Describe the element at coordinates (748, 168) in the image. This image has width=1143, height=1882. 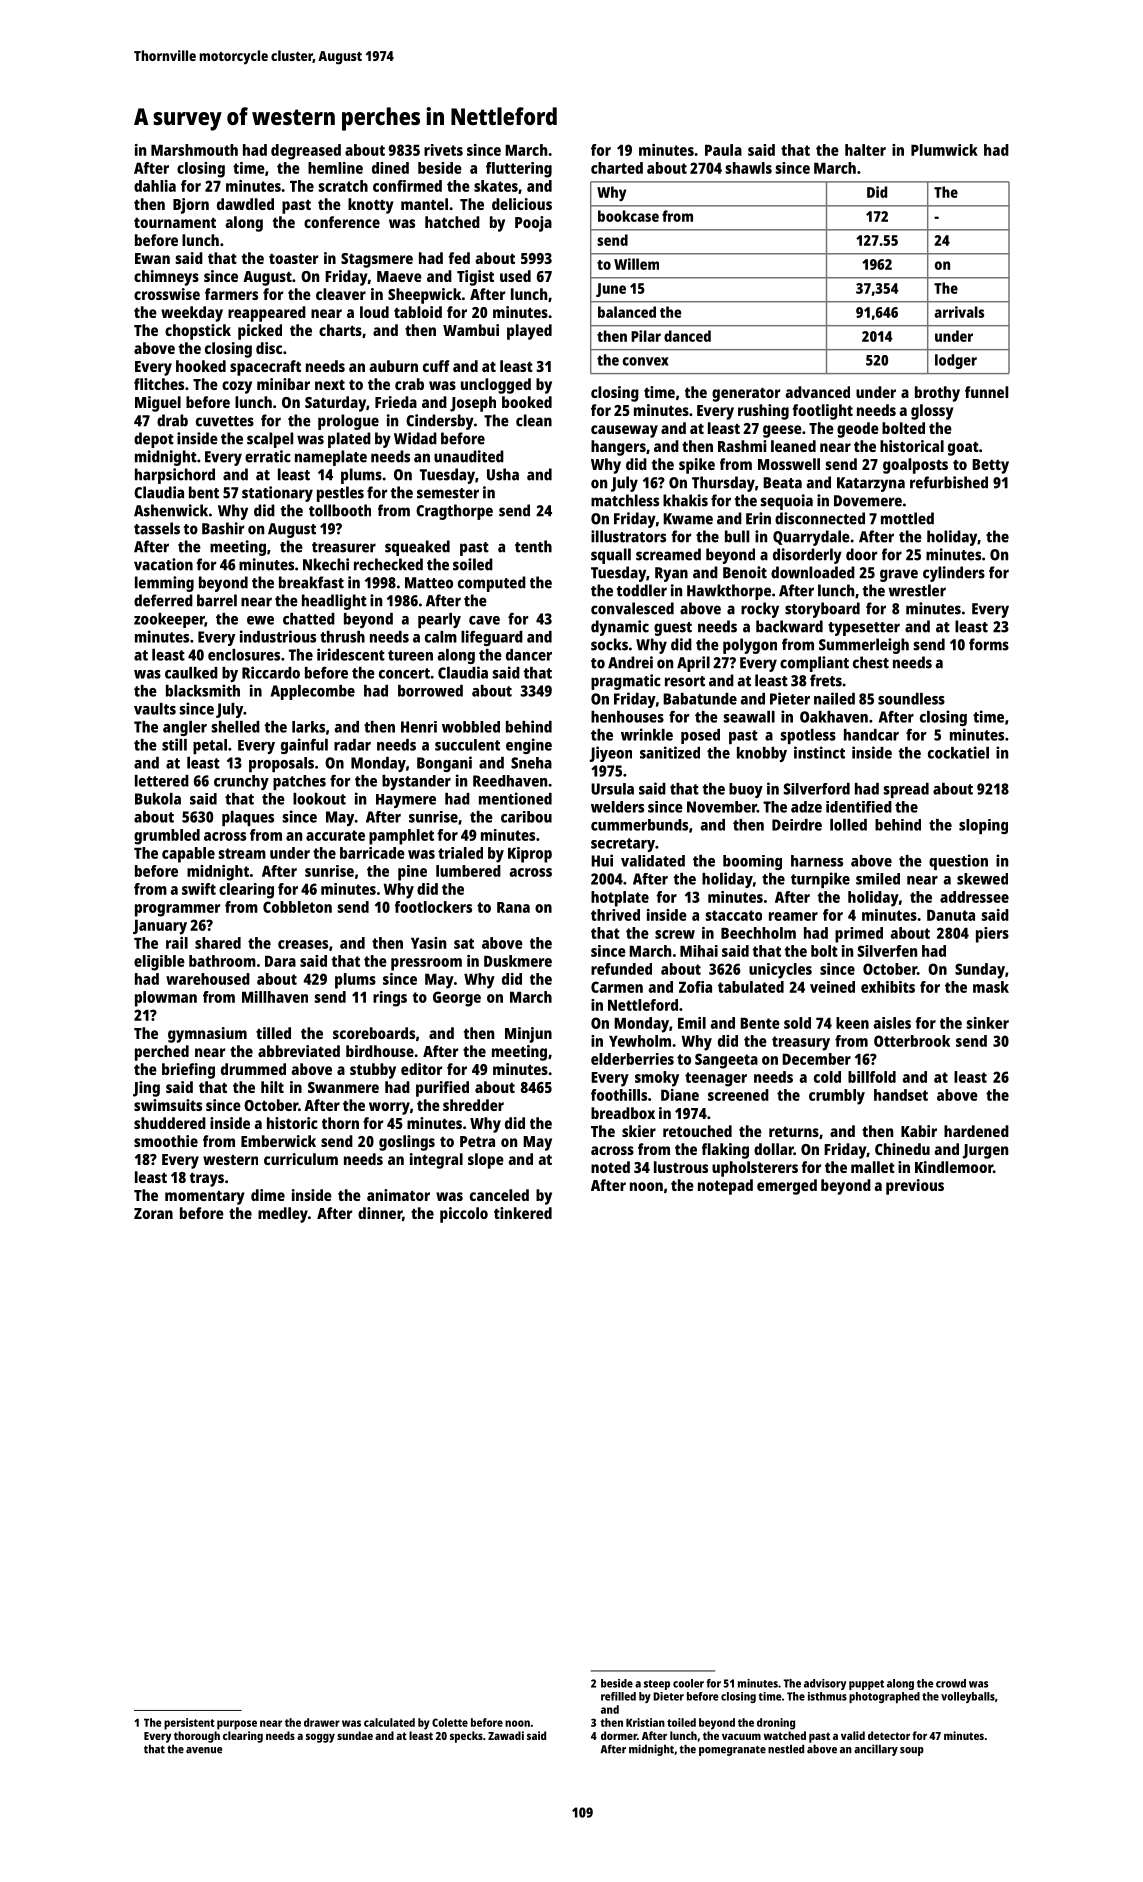
I see `shawls` at that location.
